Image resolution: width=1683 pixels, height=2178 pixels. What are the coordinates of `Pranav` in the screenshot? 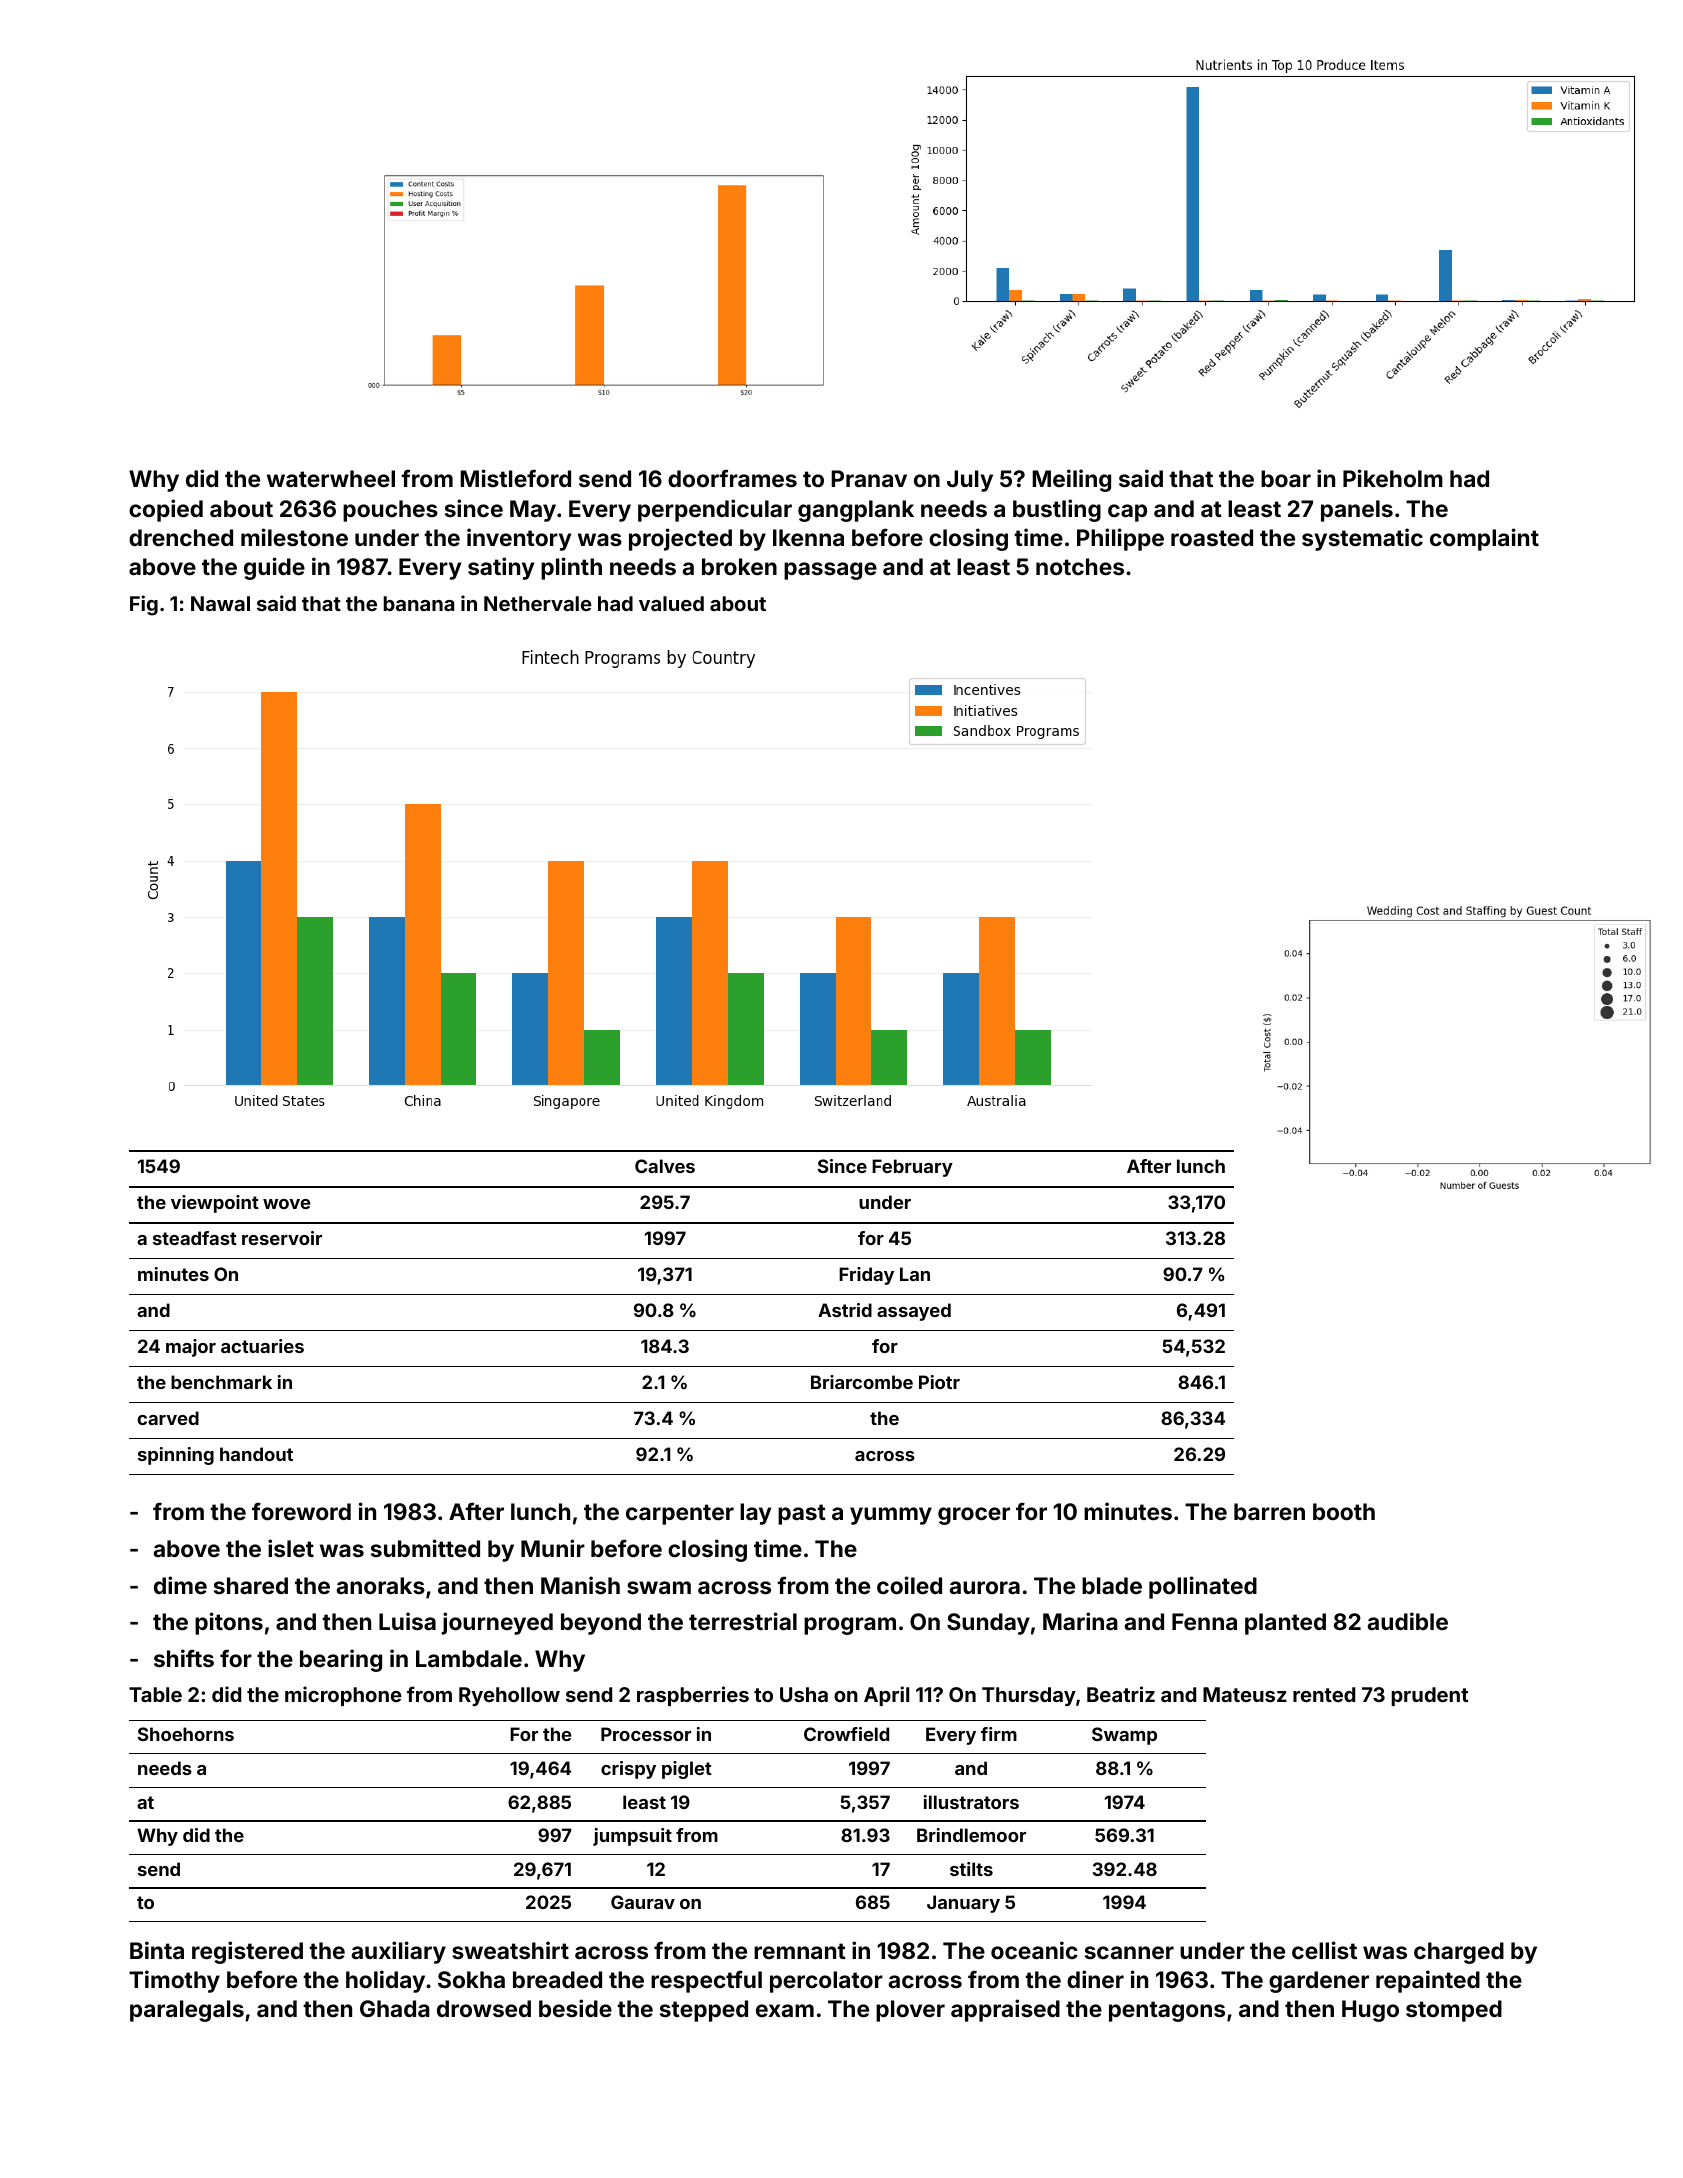 It's located at (869, 478).
